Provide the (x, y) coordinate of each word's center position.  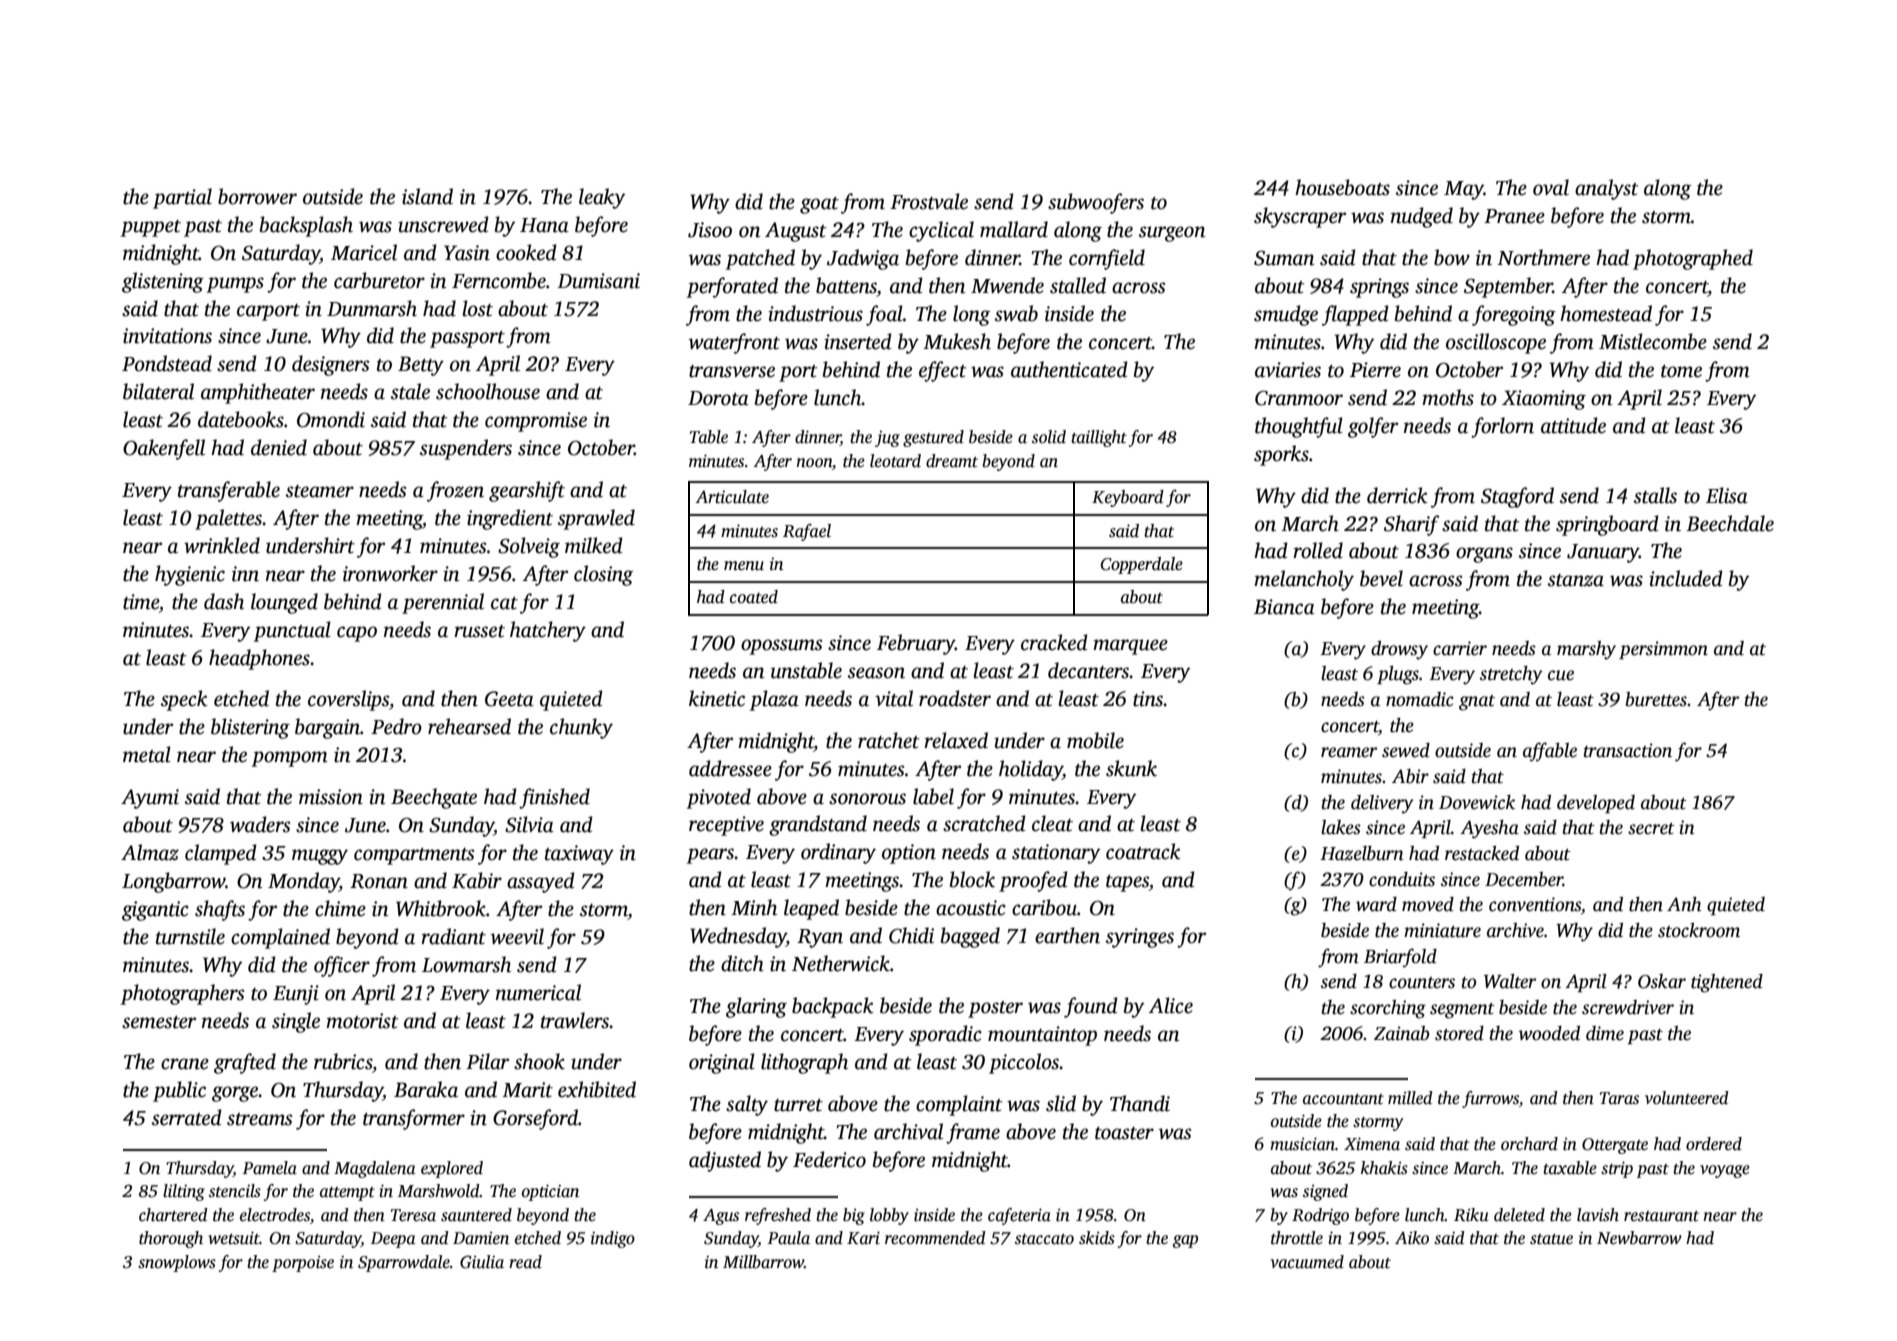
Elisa (1727, 495)
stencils (235, 1191)
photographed (1693, 259)
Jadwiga (863, 259)
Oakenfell (164, 449)
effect (943, 371)
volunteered (1687, 1098)
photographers (182, 994)
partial (182, 198)
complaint (959, 1105)
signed (1325, 1192)
